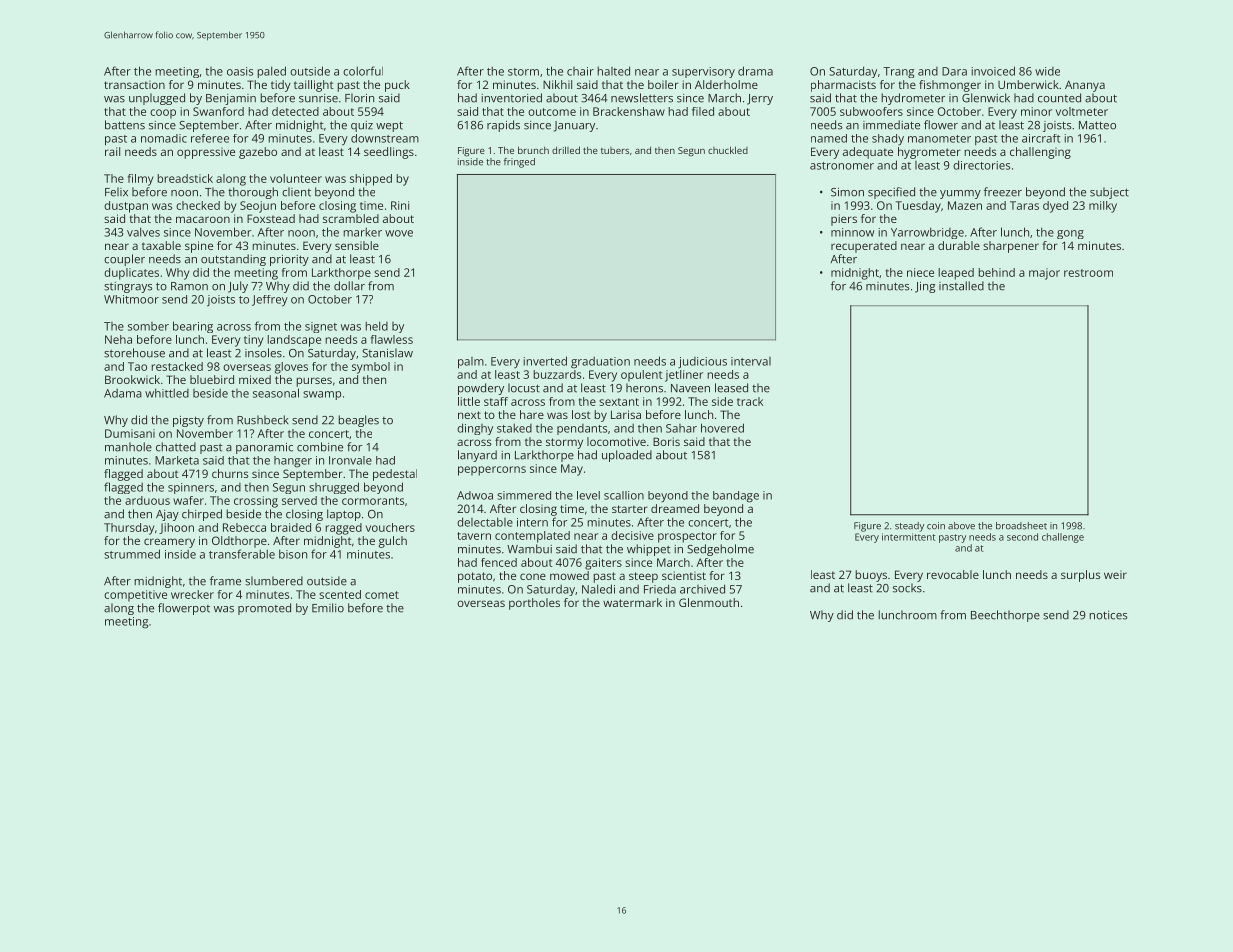 The image size is (1233, 952). I want to click on oasis, so click(240, 71).
